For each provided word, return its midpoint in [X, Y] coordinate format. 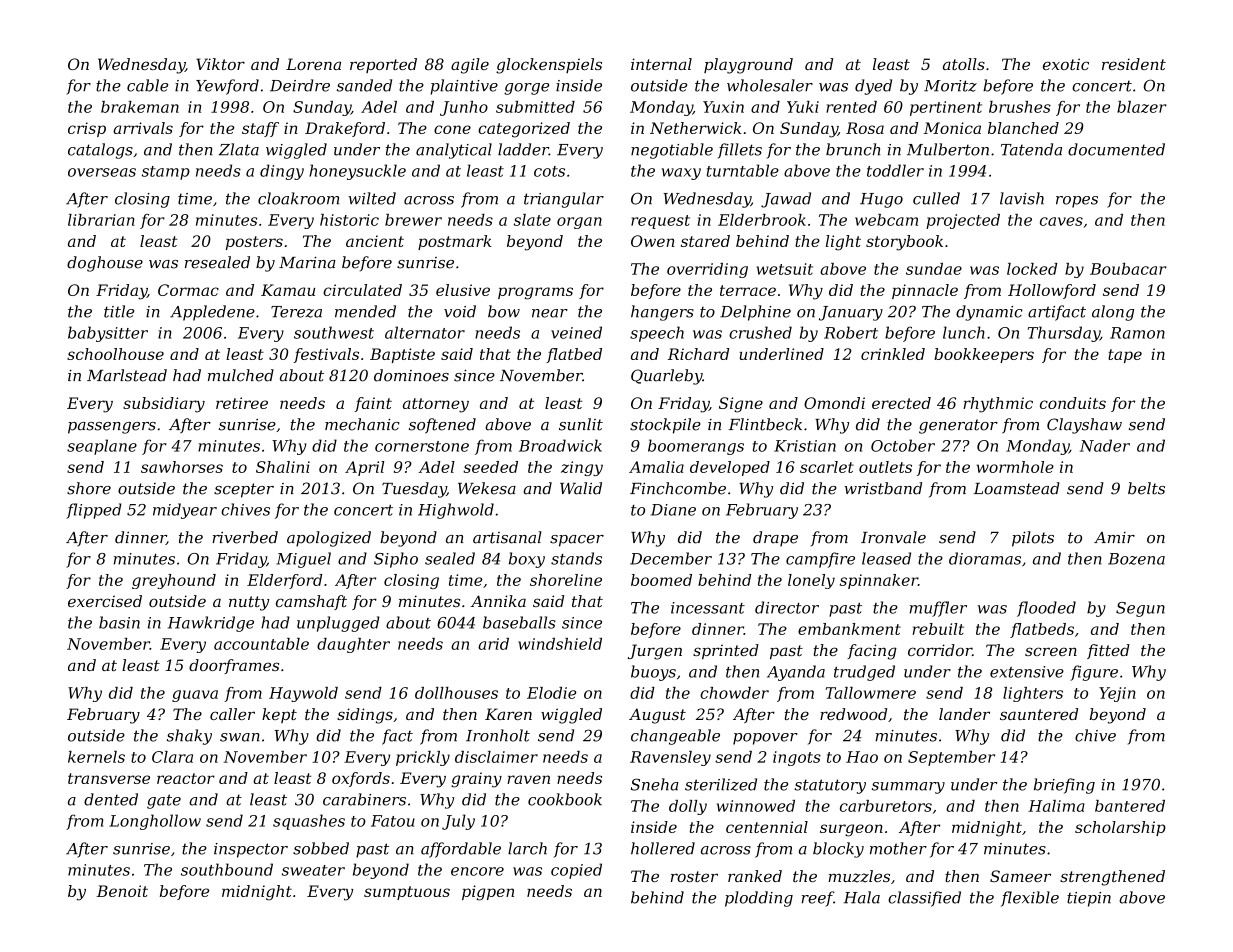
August [657, 716]
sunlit [581, 424]
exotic [1066, 64]
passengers [112, 428]
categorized [524, 130]
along [1113, 313]
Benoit [122, 891]
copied [576, 871]
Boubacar [1128, 269]
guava [195, 696]
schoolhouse [115, 354]
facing [872, 652]
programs [535, 293]
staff [260, 129]
